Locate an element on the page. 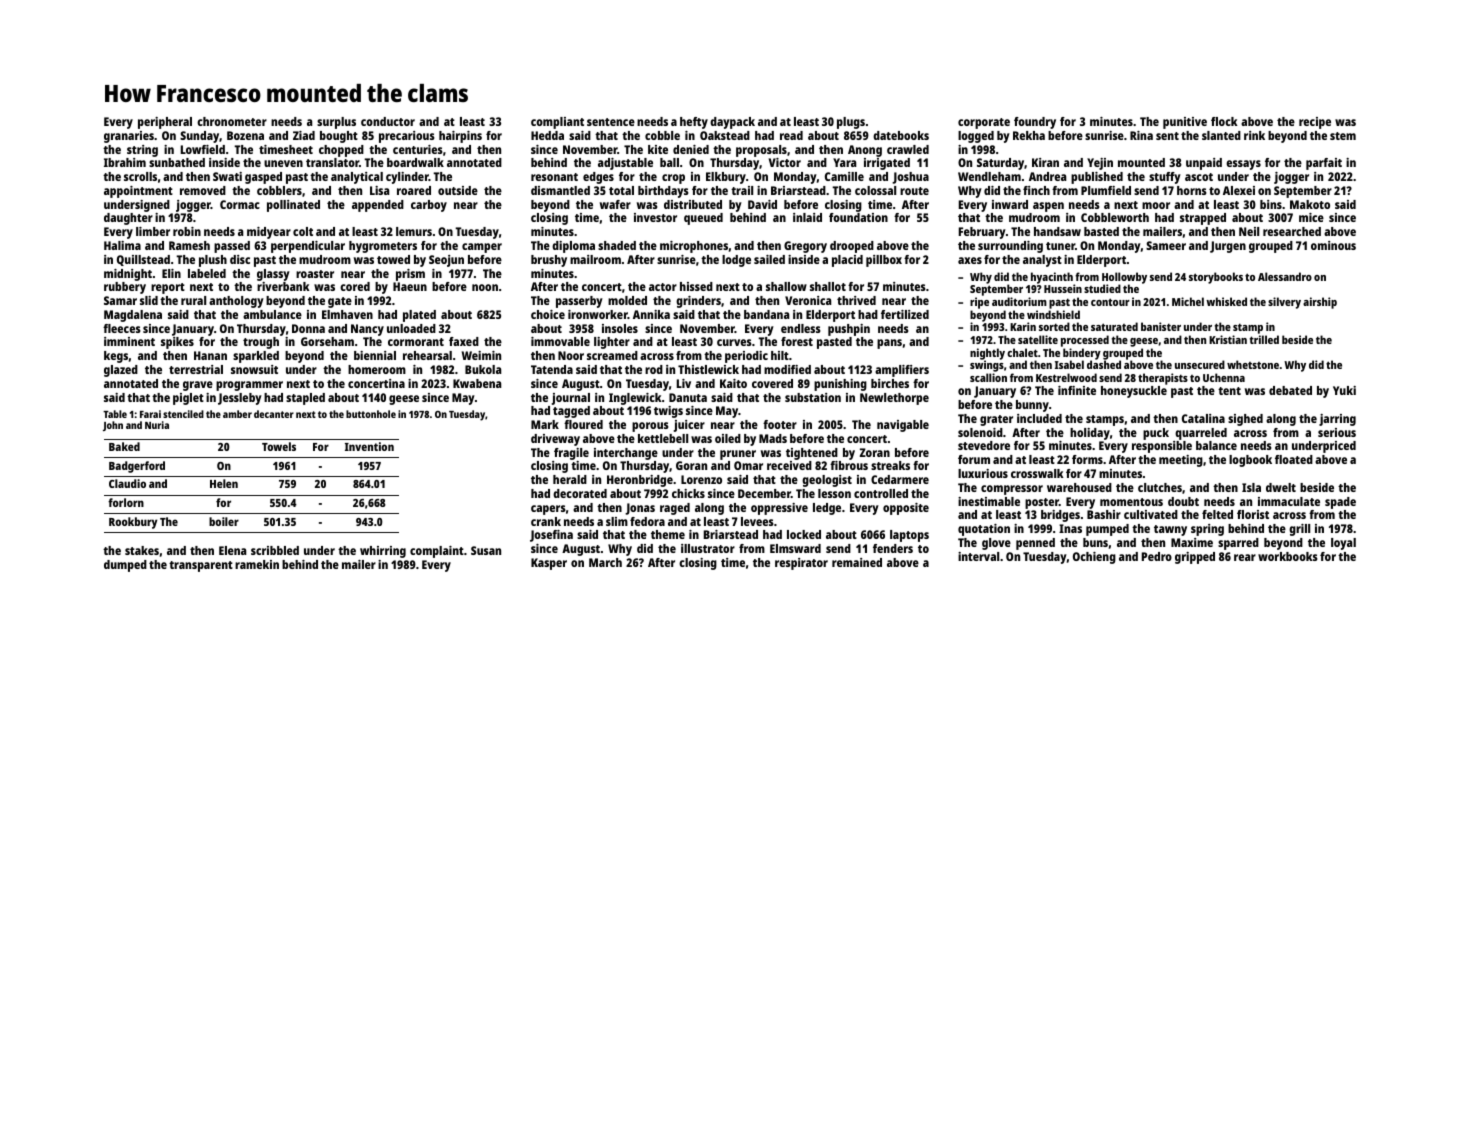  conductor is located at coordinates (388, 121).
